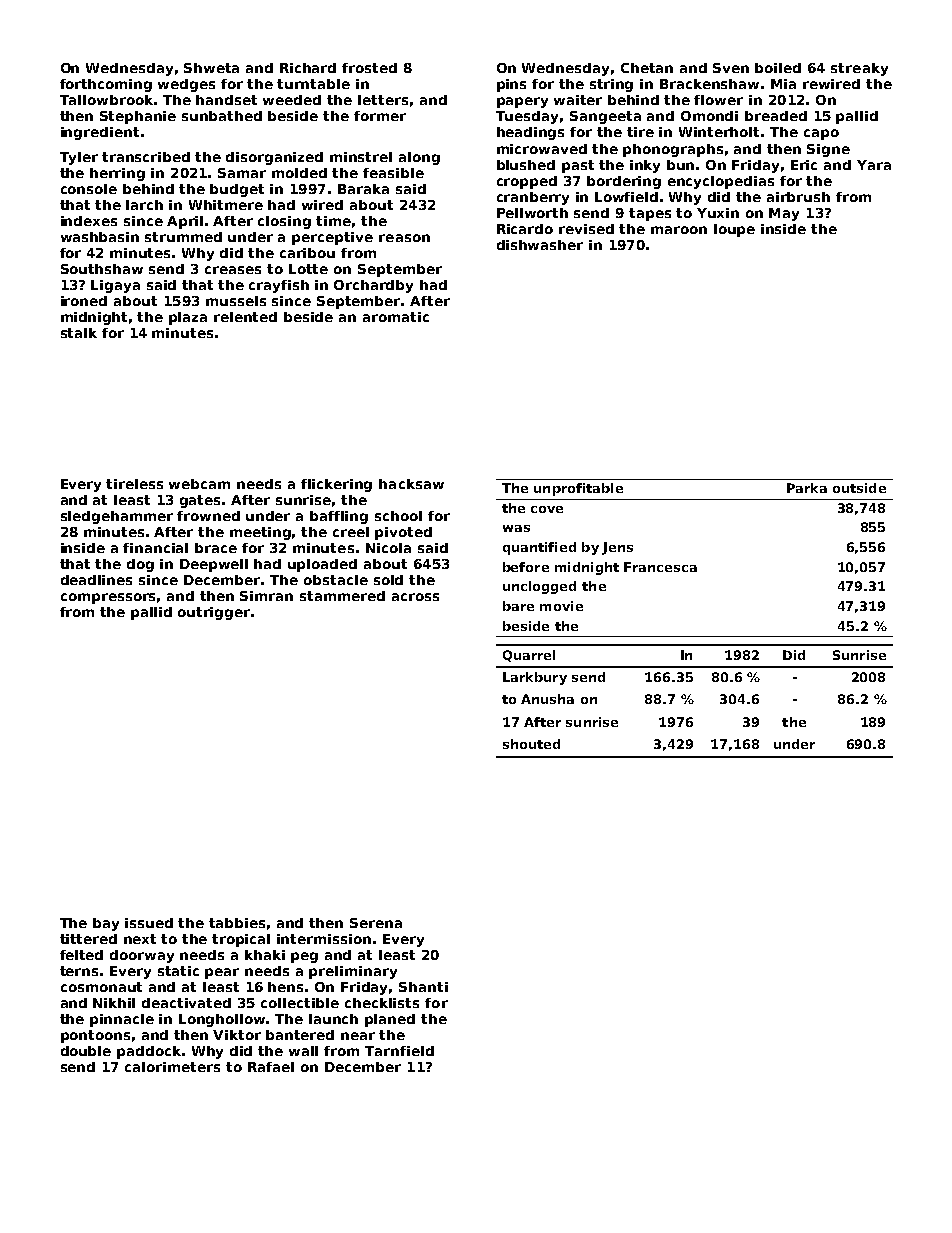 The height and width of the screenshot is (1233, 952). I want to click on Chetan, so click(647, 68).
